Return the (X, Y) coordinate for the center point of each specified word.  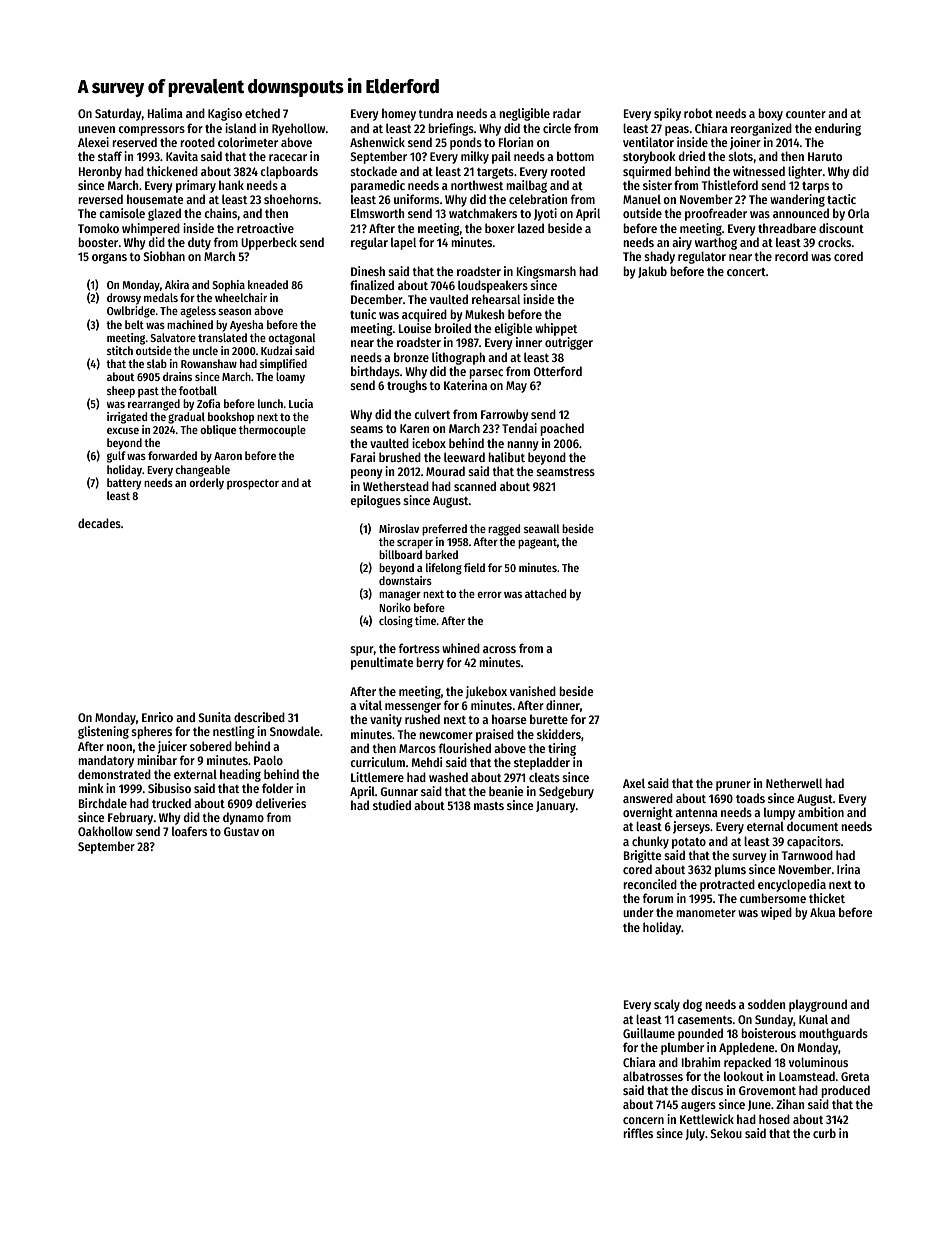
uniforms (416, 199)
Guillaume (649, 1033)
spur (362, 651)
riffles (638, 1133)
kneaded (268, 284)
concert (746, 272)
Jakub (652, 272)
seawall (542, 528)
